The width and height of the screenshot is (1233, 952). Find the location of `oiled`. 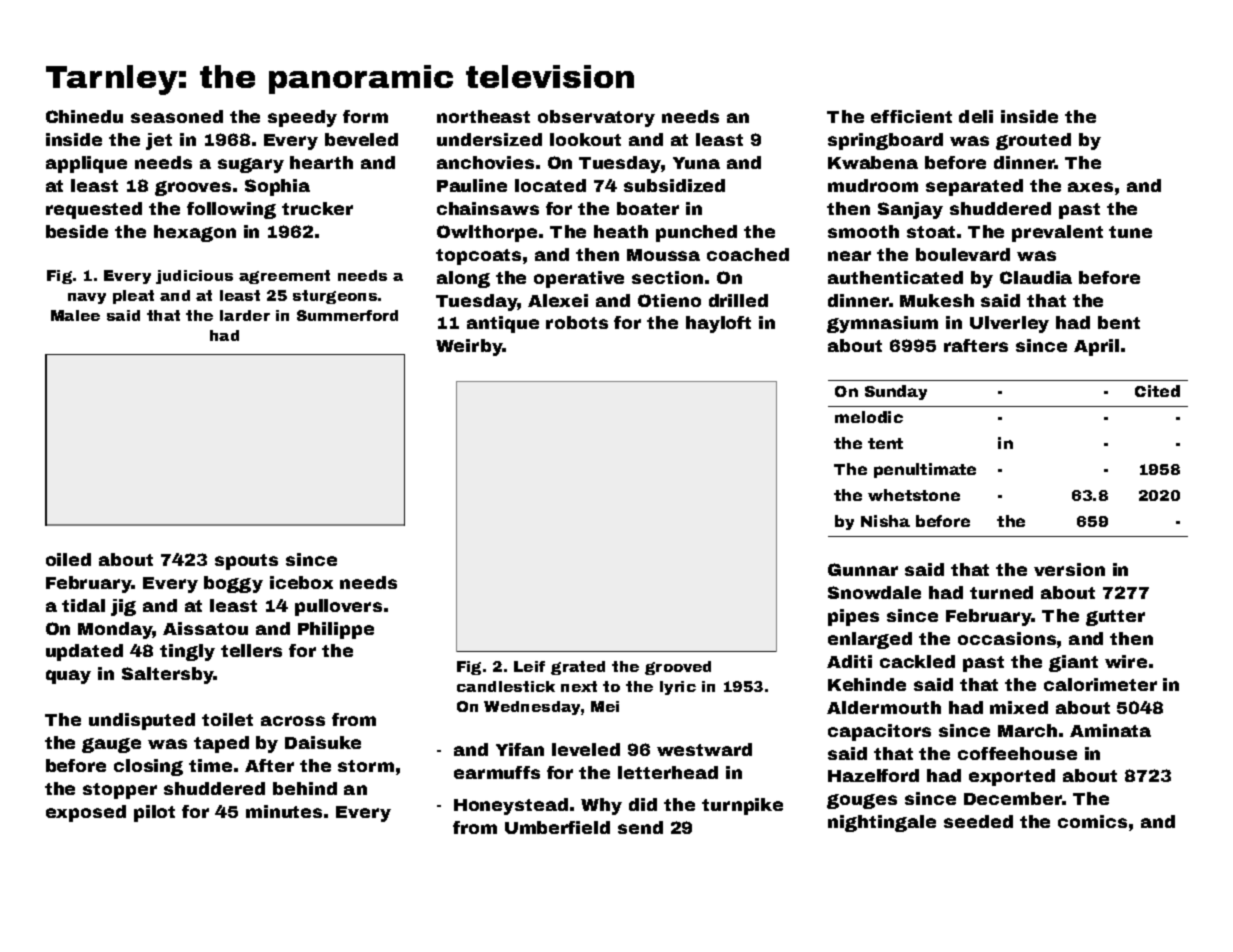

oiled is located at coordinates (68, 559).
